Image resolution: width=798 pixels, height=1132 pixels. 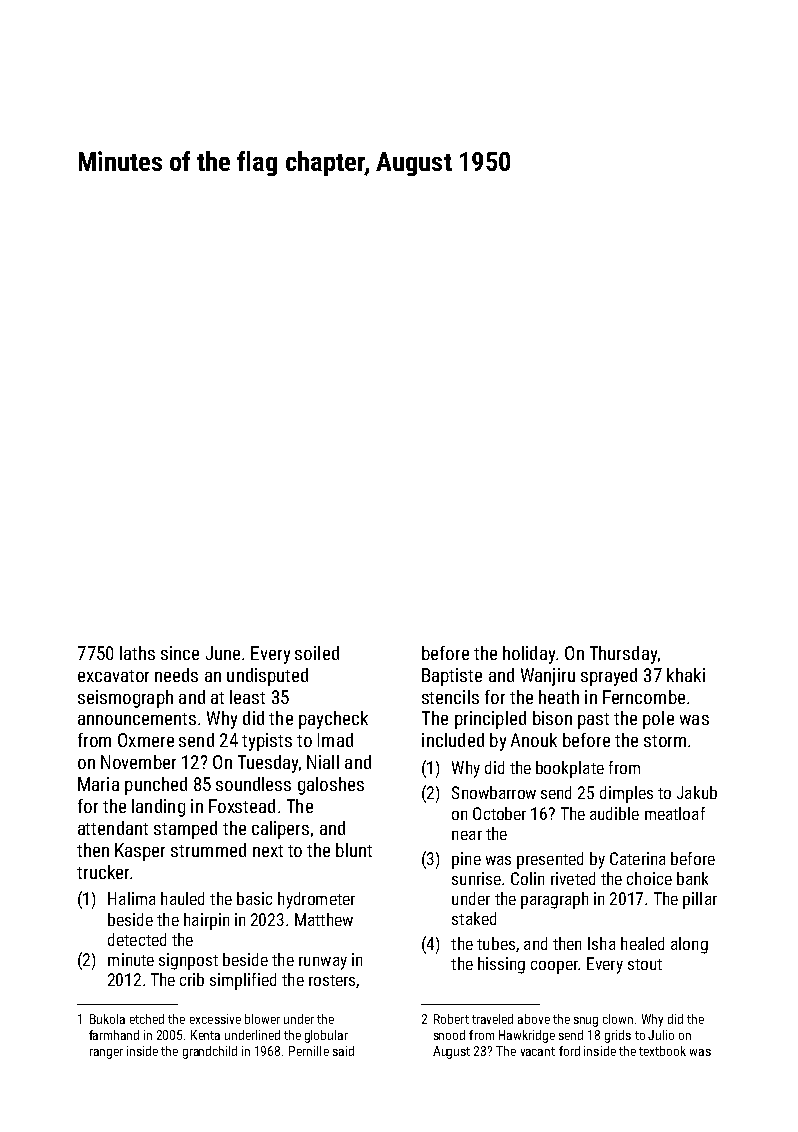 I want to click on Snowbarrow, so click(x=494, y=792).
